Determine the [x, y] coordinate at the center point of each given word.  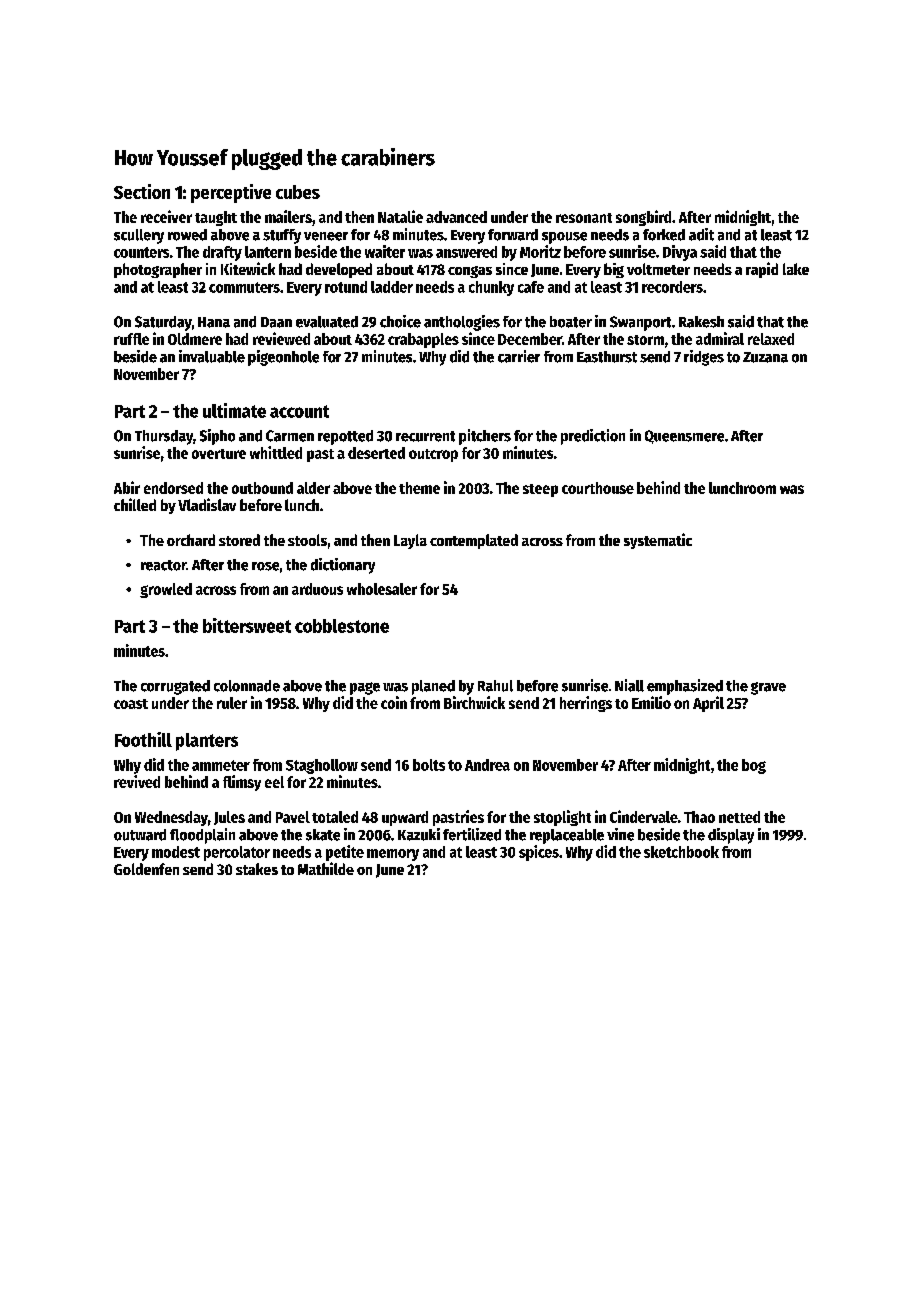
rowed [187, 235]
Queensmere [684, 437]
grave [768, 688]
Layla [410, 541]
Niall [629, 685]
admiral [720, 338]
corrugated [175, 687]
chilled [135, 504]
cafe [531, 287]
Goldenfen [146, 869]
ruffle [131, 339]
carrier [519, 356]
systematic [658, 541]
